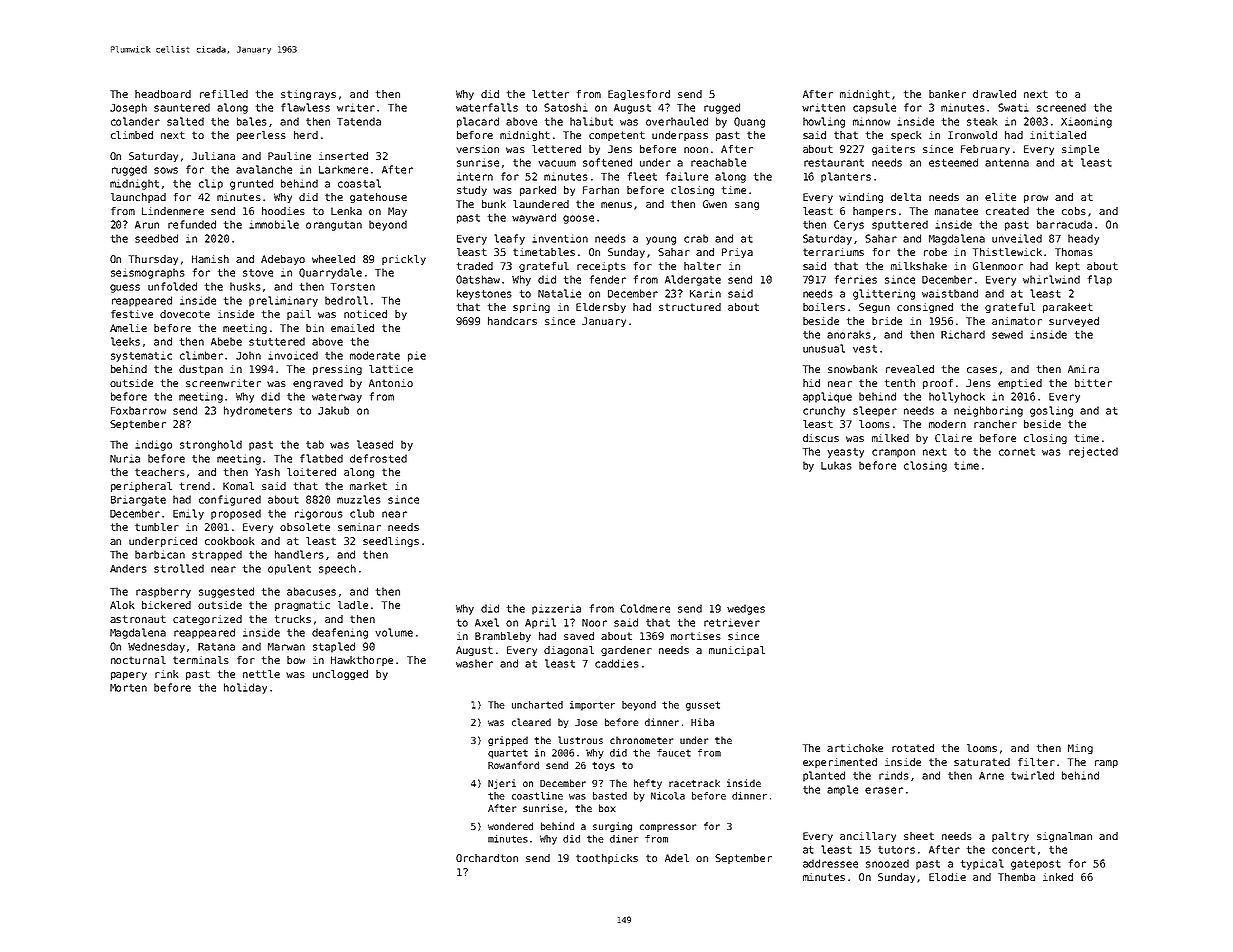 The image size is (1233, 952). What do you see at coordinates (138, 410) in the screenshot?
I see `Foxbarrow` at bounding box center [138, 410].
